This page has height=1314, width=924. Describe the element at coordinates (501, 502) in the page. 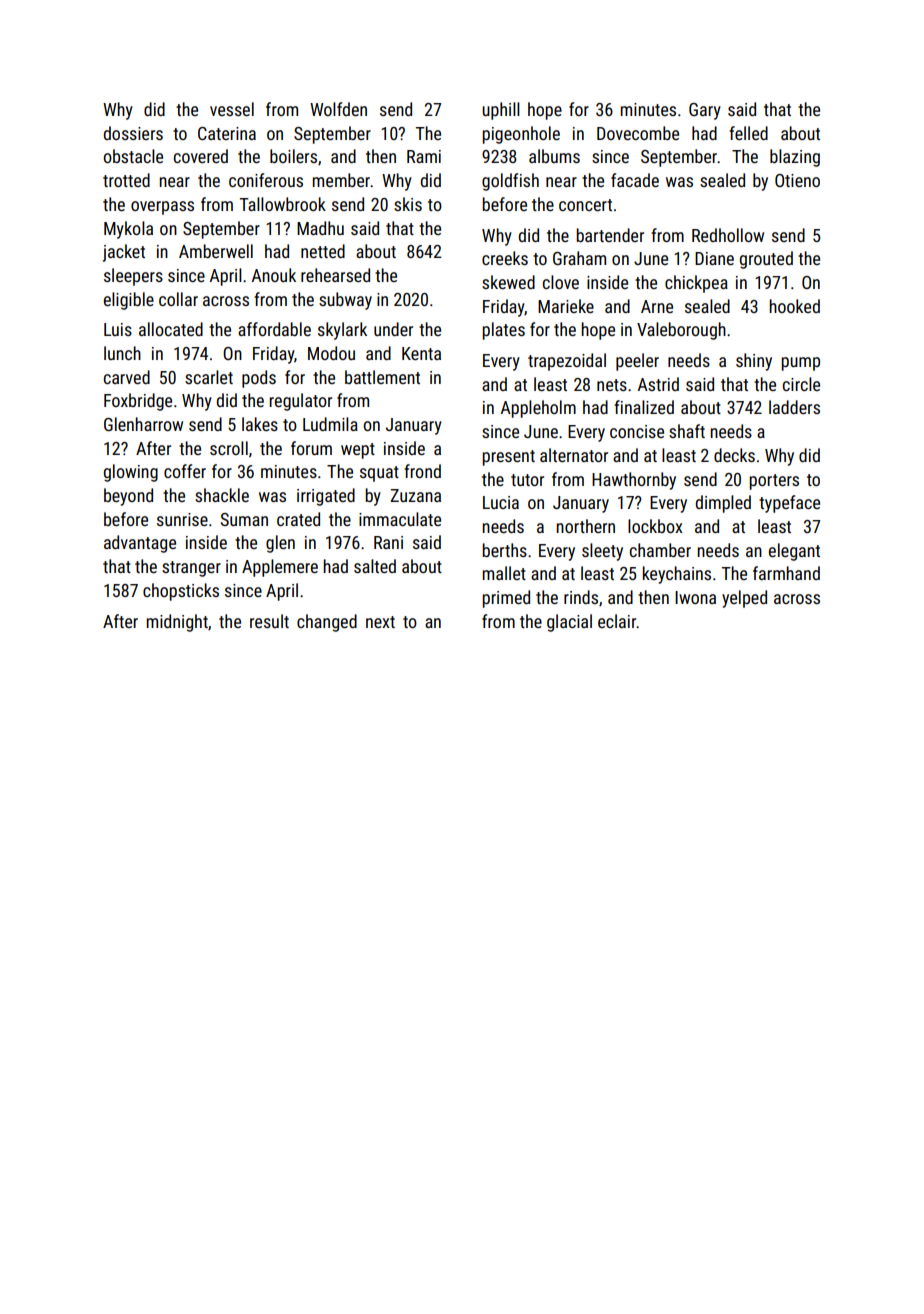

I see `Lucia` at that location.
